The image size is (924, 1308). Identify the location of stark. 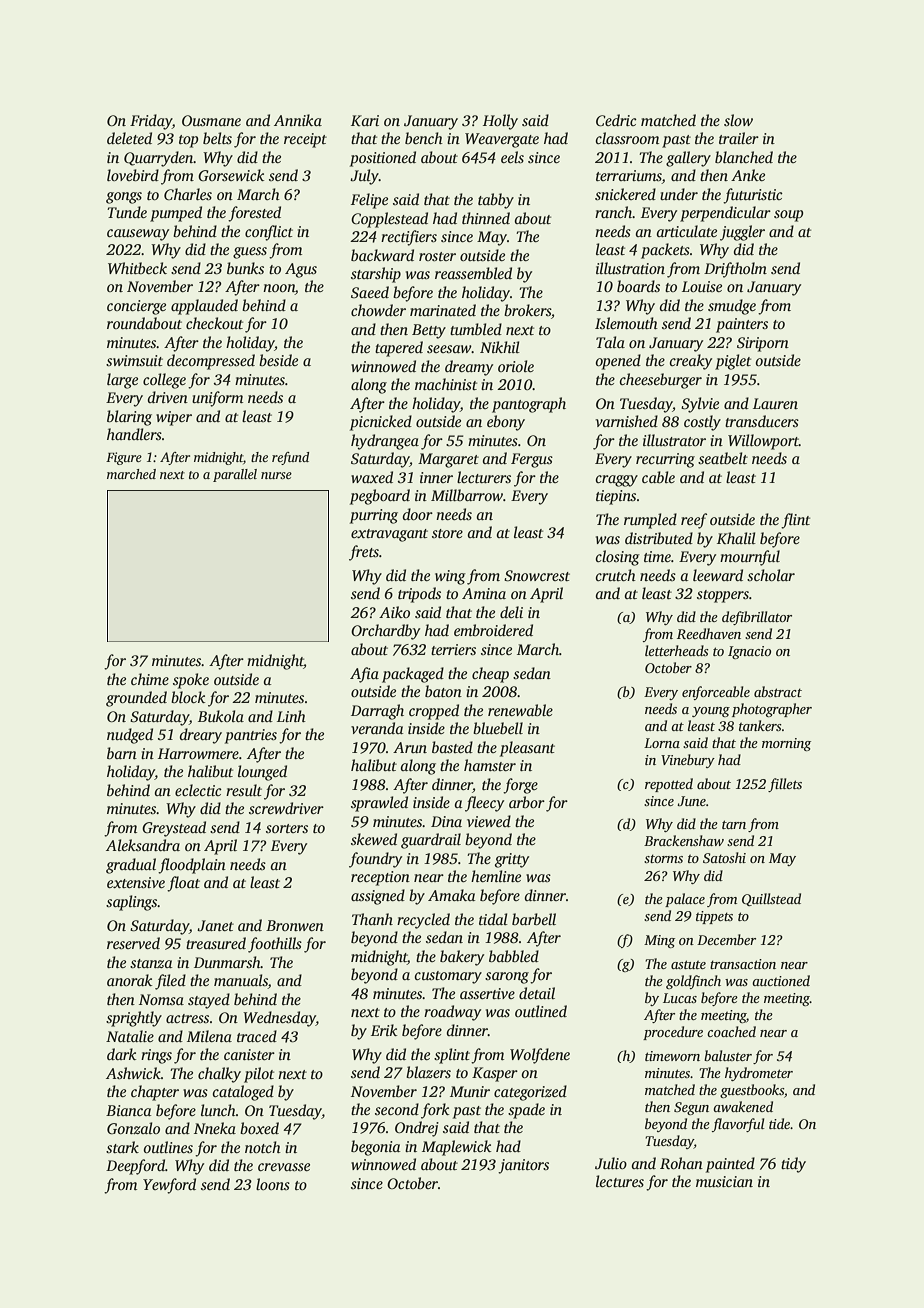
(122, 1147).
